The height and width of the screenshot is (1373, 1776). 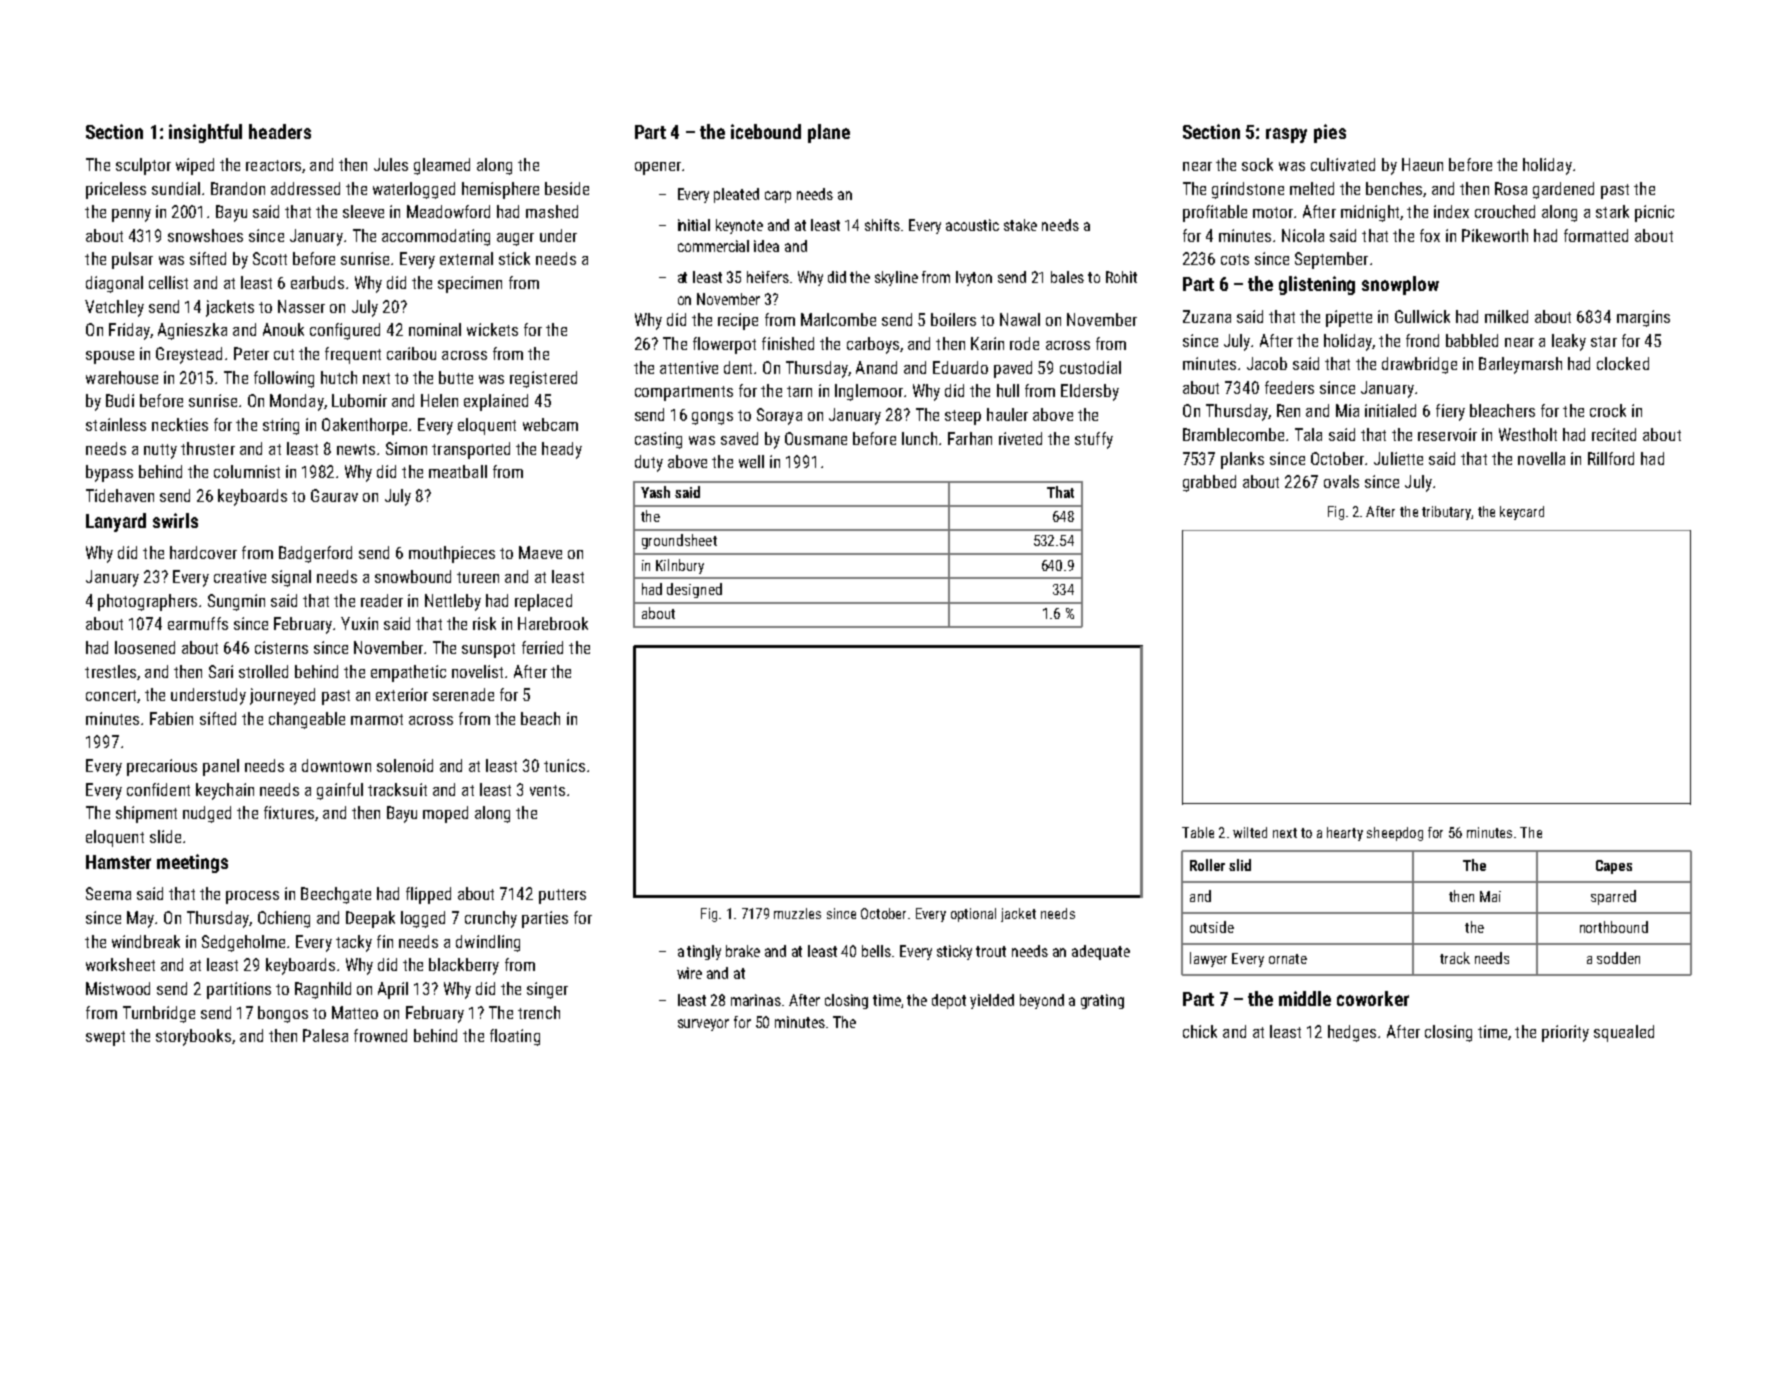 I want to click on columnist, so click(x=247, y=471).
